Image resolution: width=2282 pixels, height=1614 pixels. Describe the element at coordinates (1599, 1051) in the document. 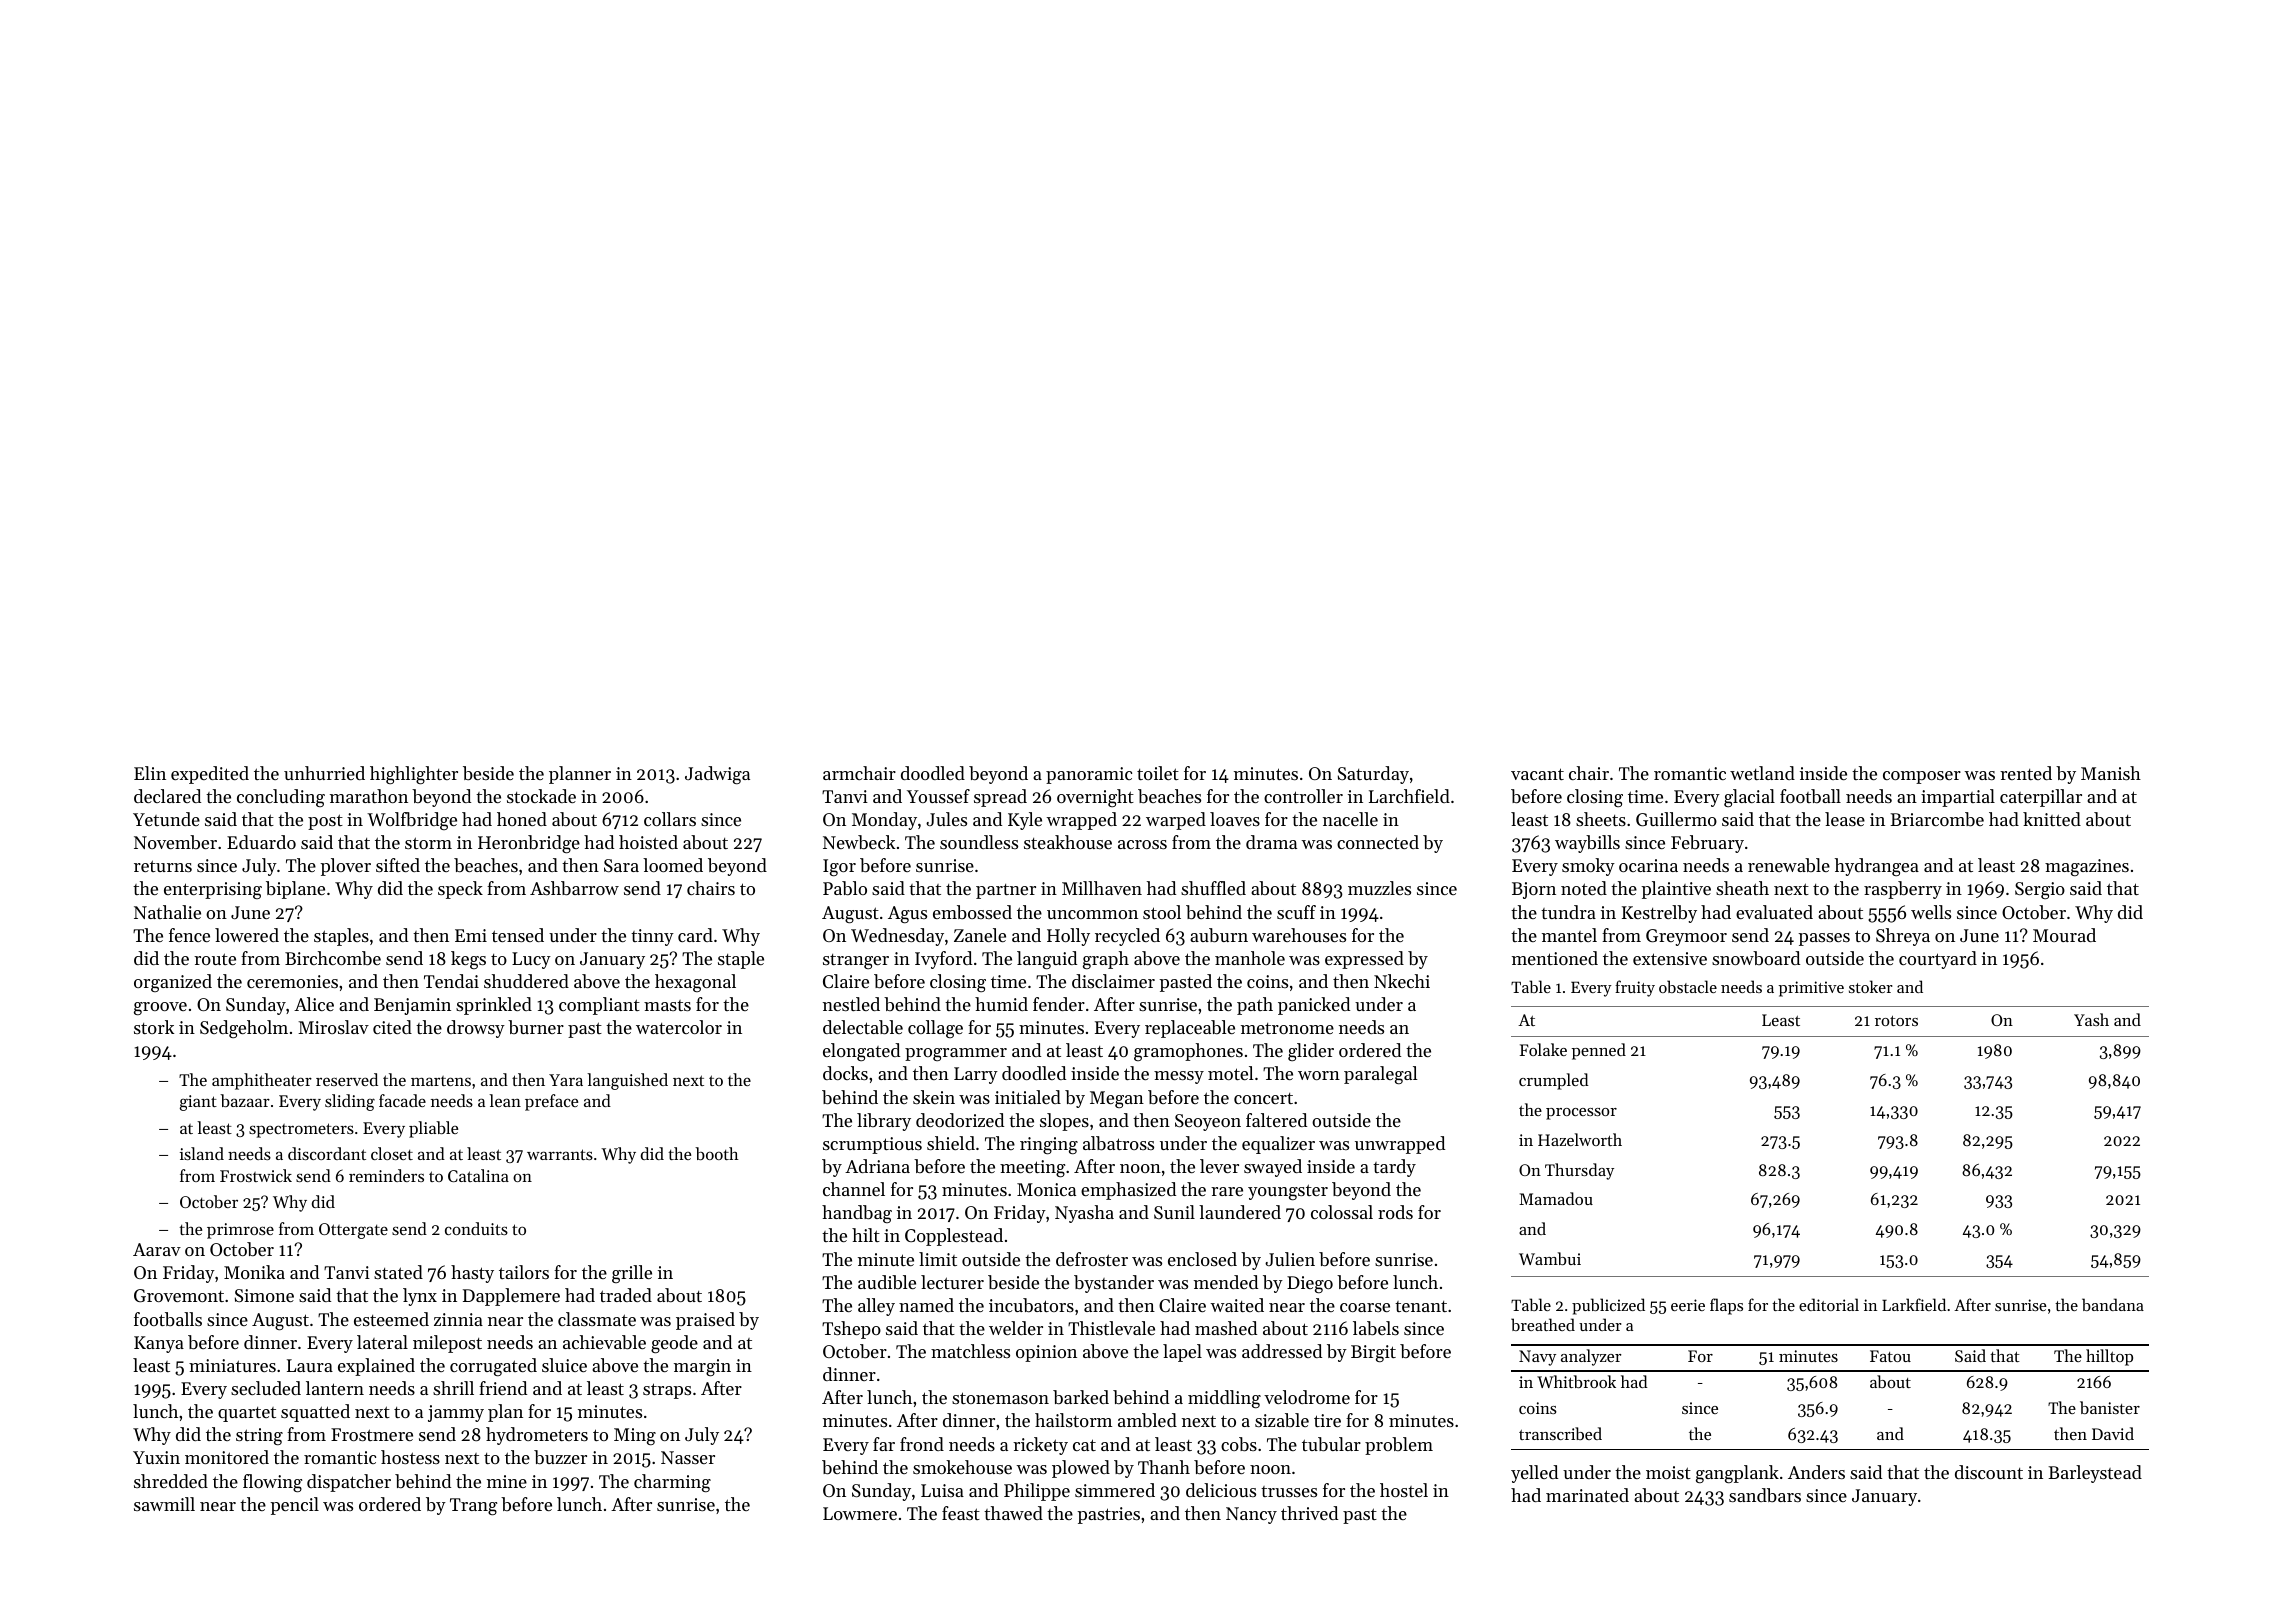

I see `penned` at that location.
